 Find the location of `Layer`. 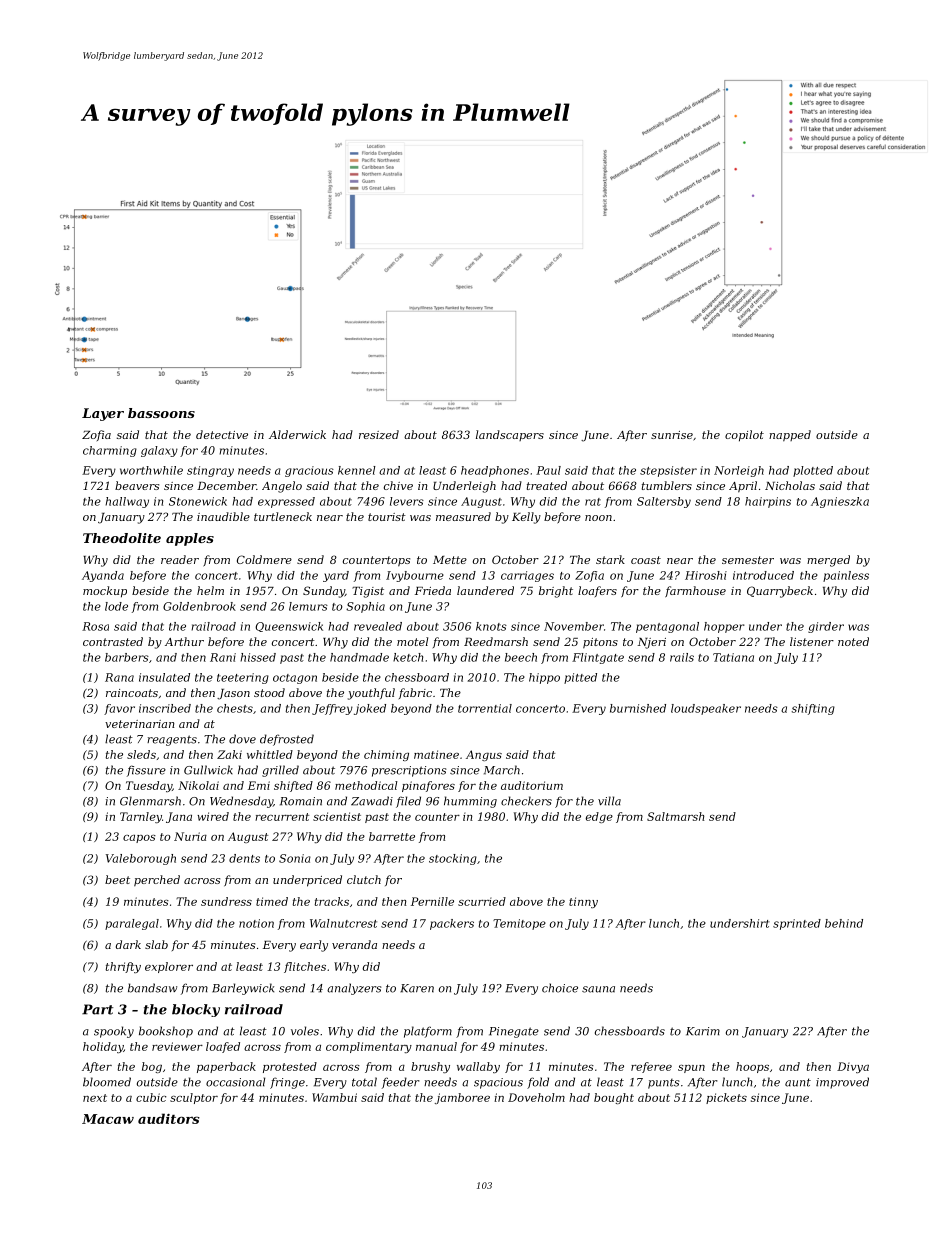

Layer is located at coordinates (103, 414).
